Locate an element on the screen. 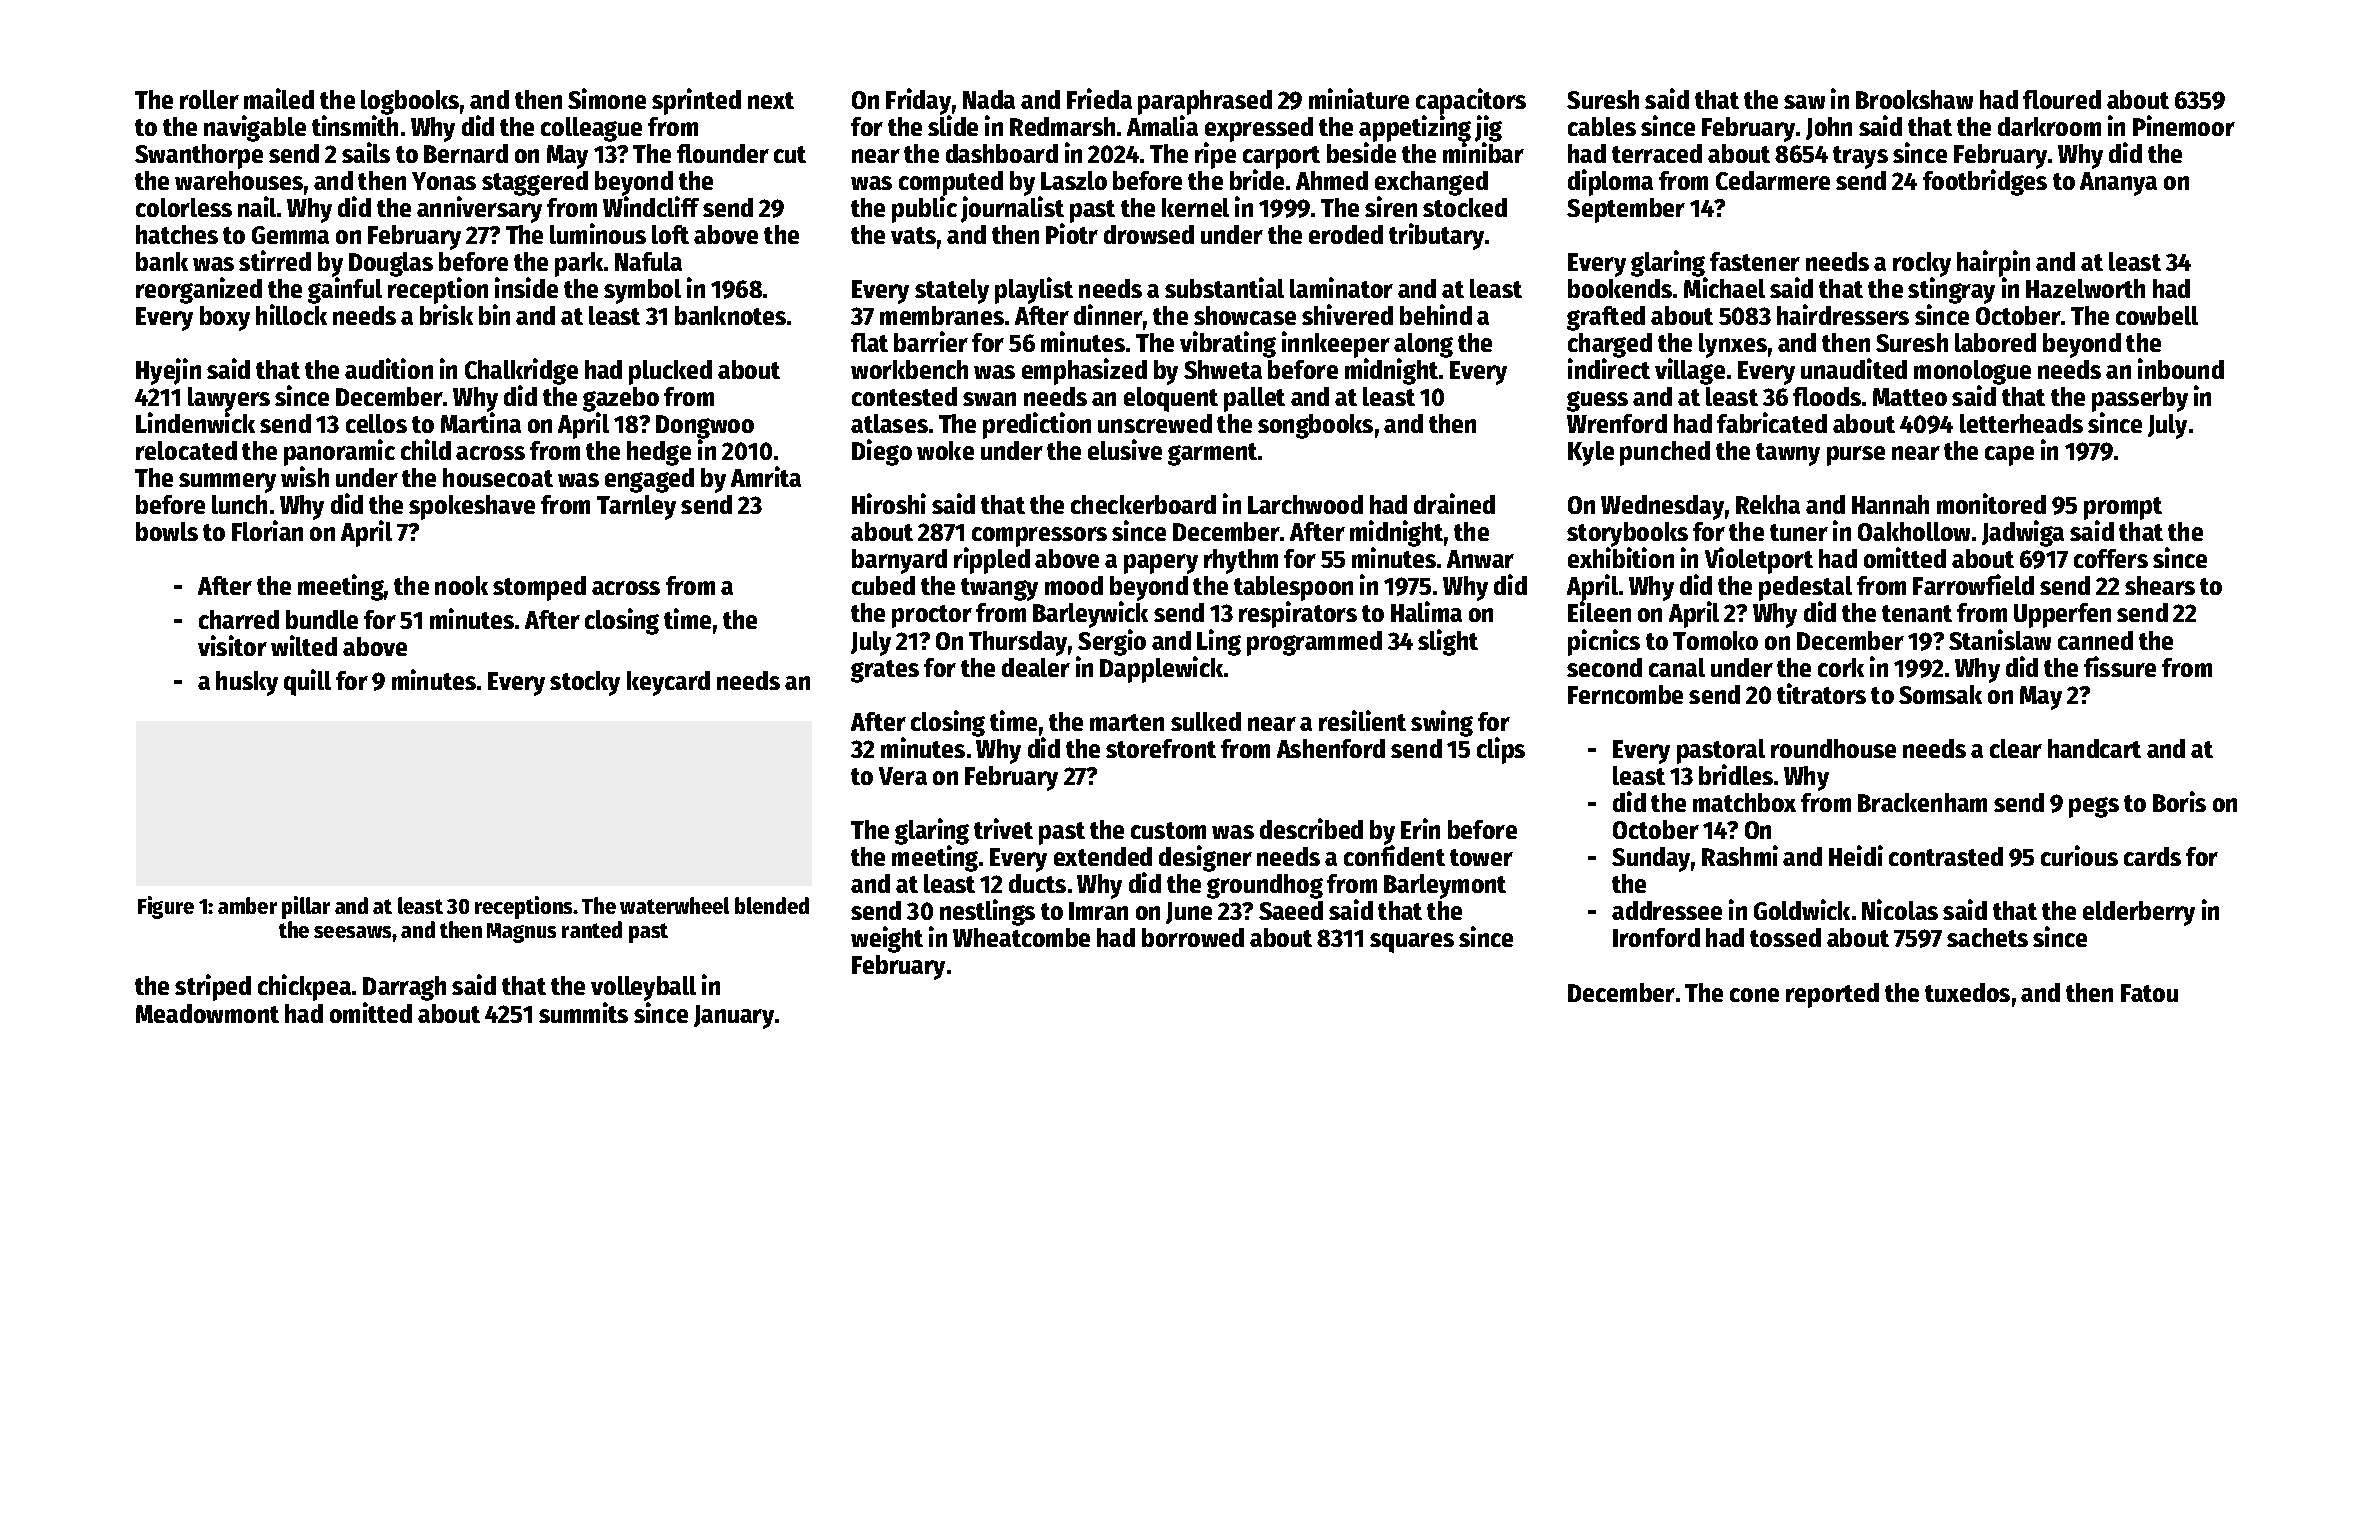 This screenshot has height=1540, width=2380. stomped is located at coordinates (539, 588).
